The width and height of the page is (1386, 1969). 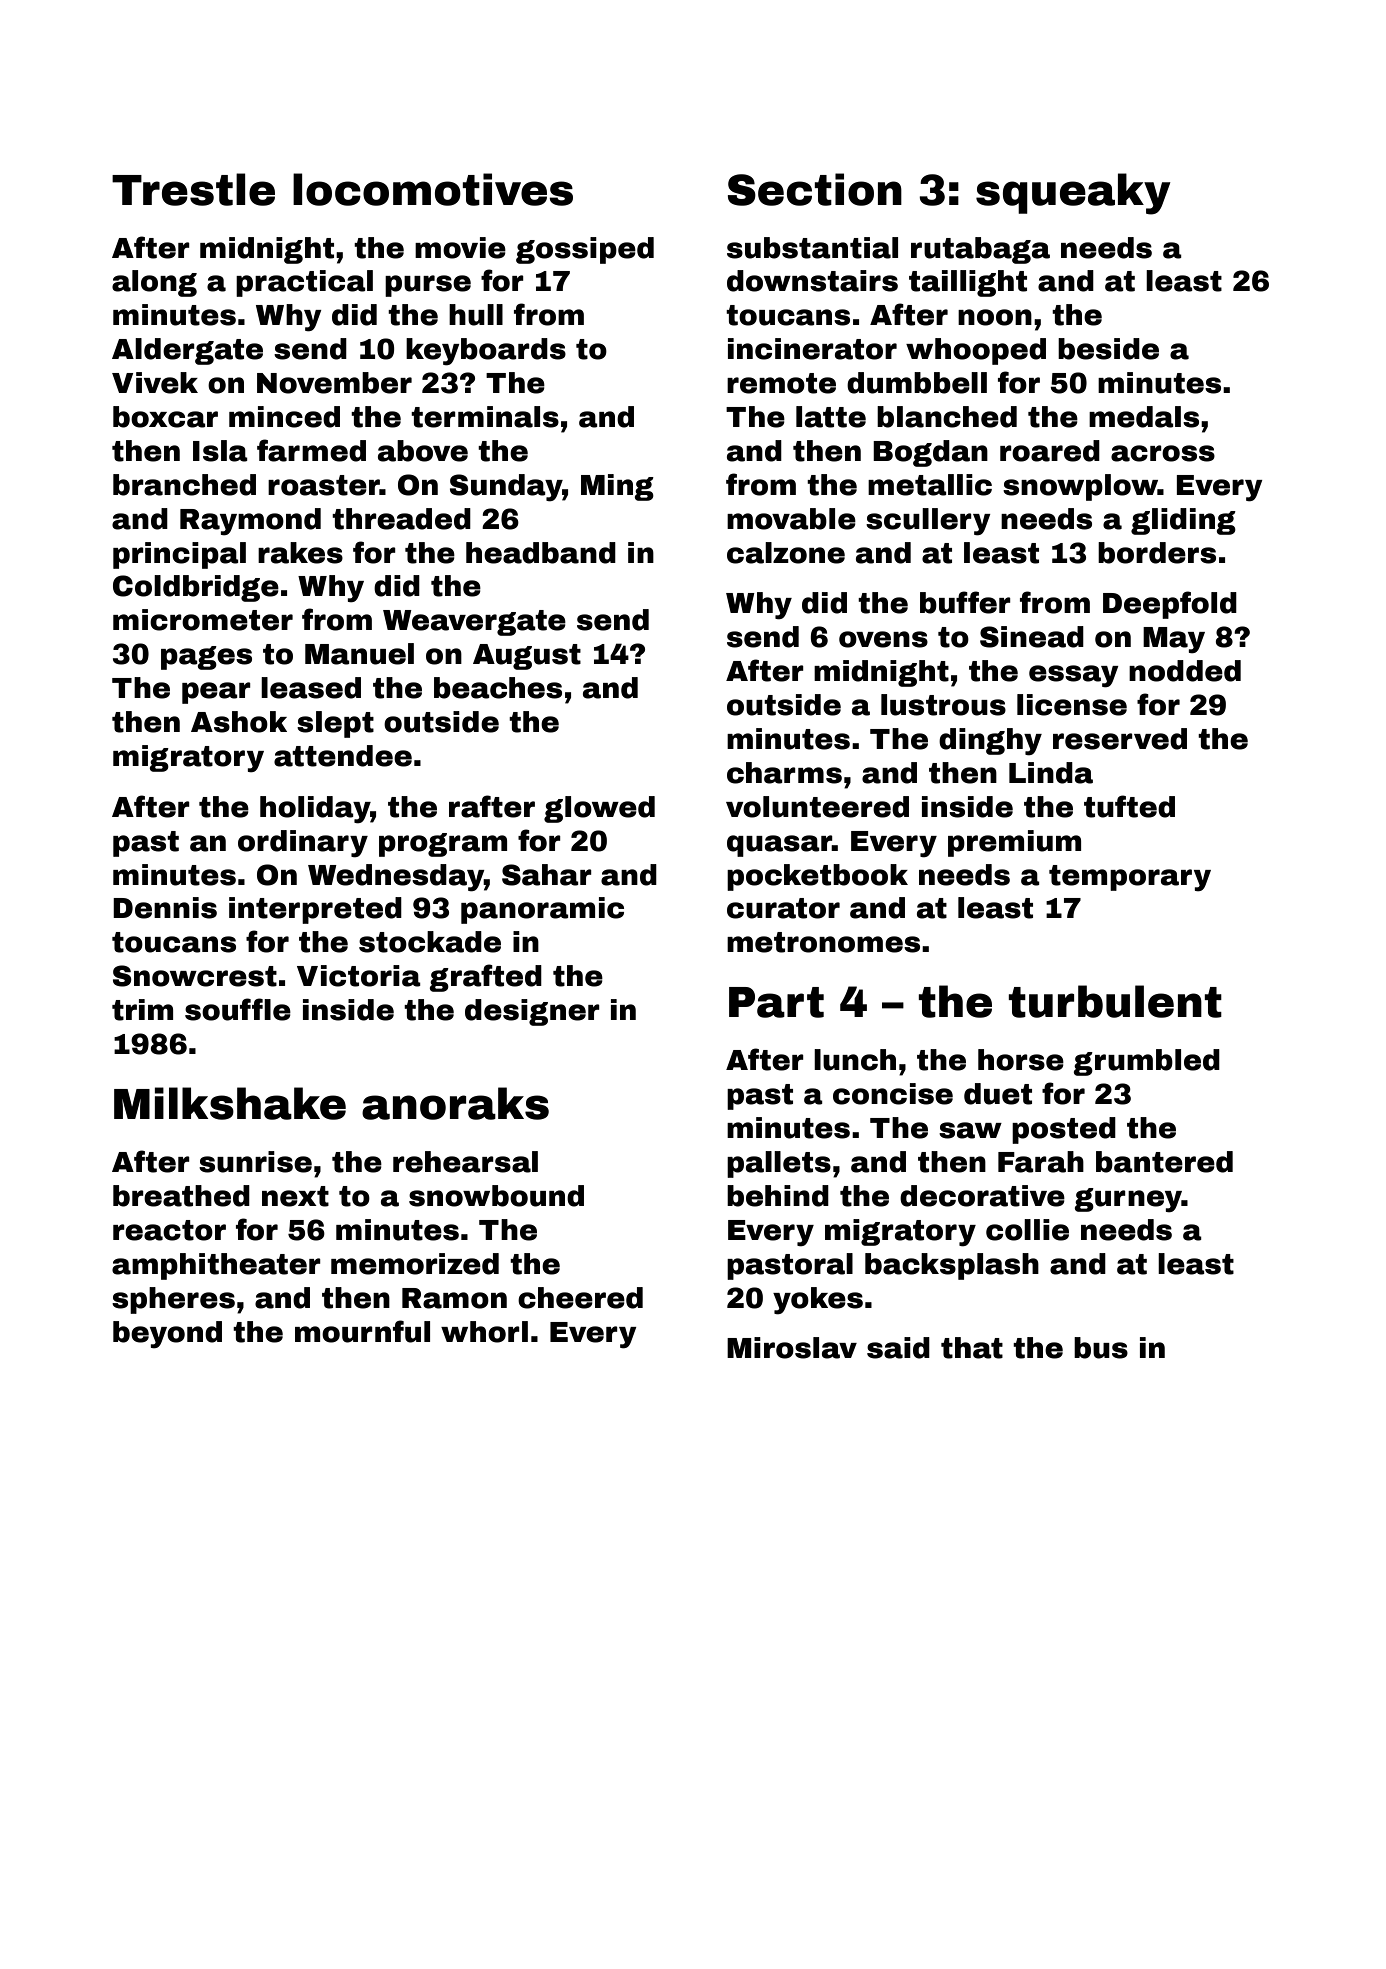 I want to click on farmed, so click(x=311, y=450).
